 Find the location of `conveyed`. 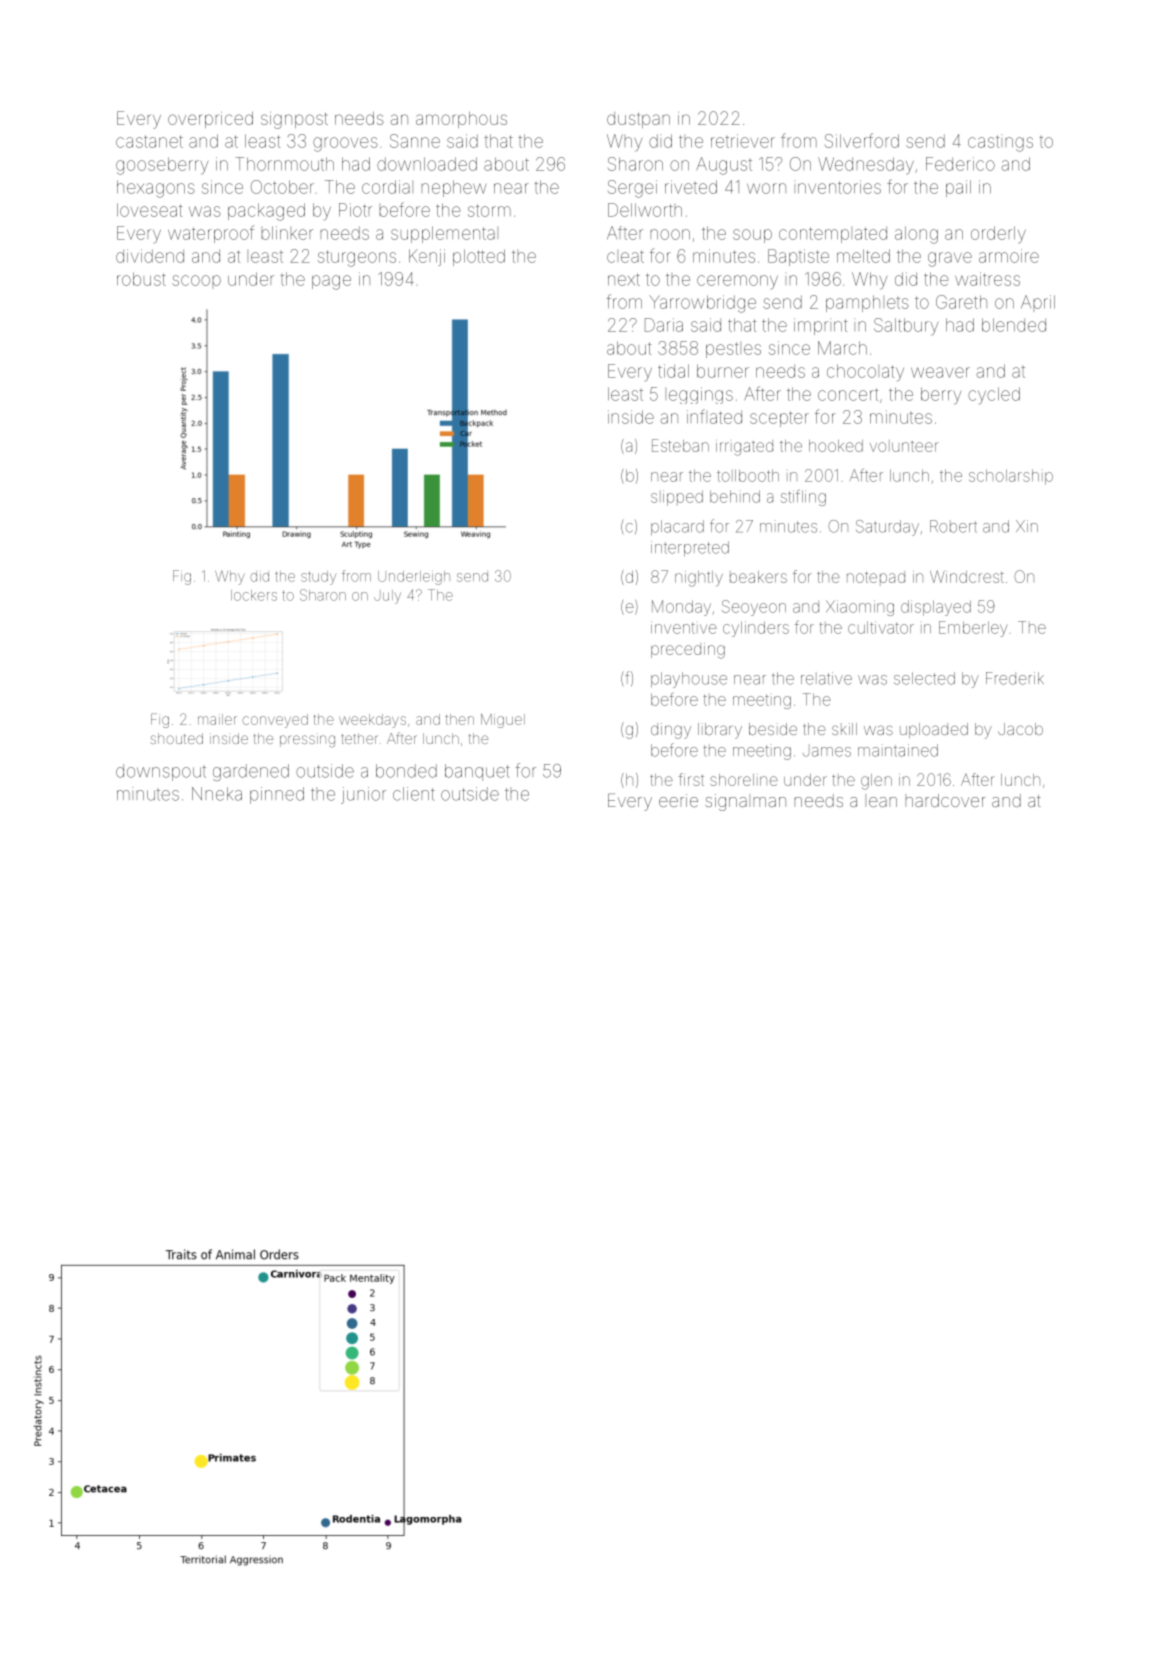

conveyed is located at coordinates (275, 721).
